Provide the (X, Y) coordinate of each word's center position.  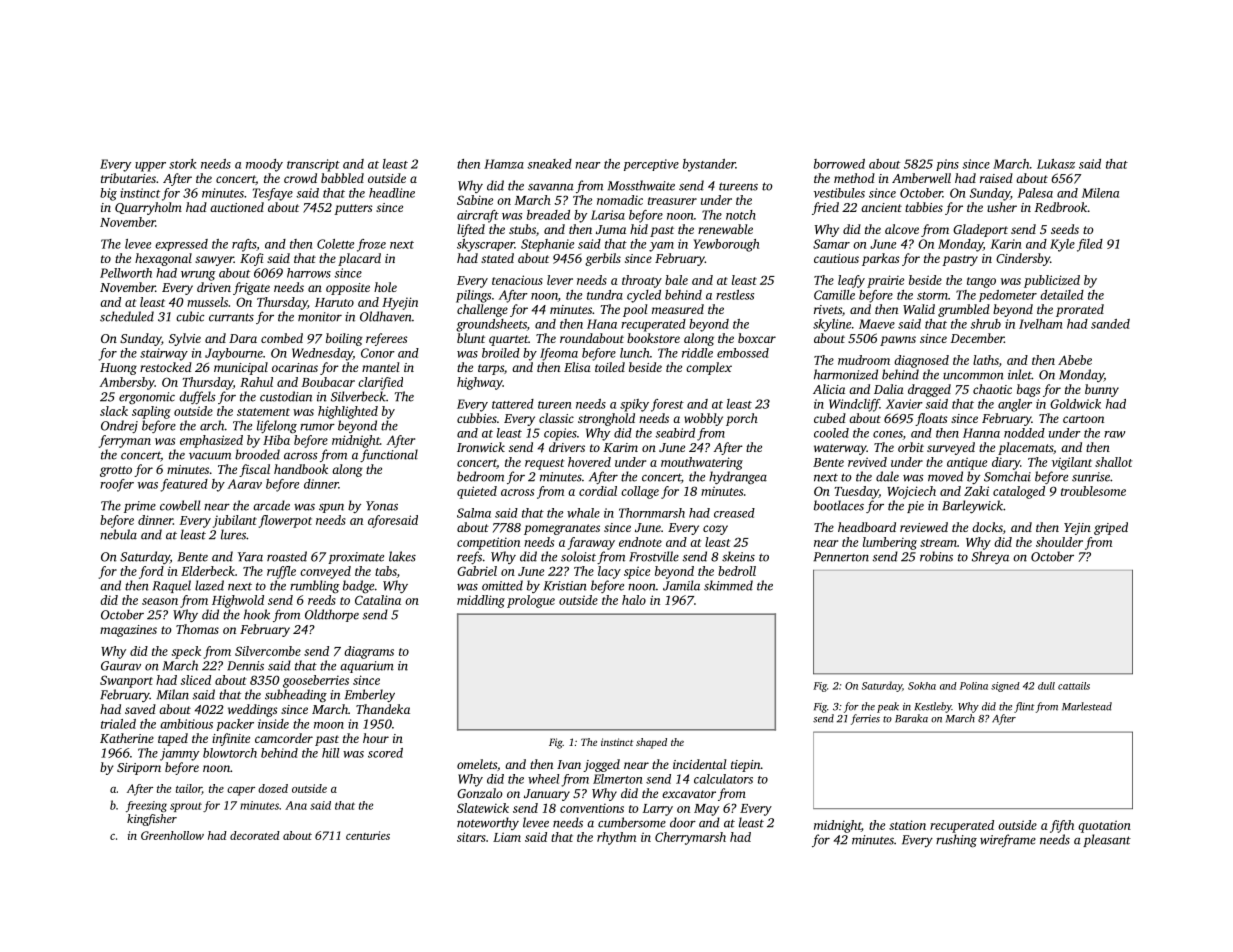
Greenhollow (172, 835)
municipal (241, 368)
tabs (386, 571)
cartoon (1083, 419)
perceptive (651, 165)
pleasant (1107, 840)
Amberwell (921, 178)
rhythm (616, 838)
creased (734, 513)
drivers (567, 447)
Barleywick (972, 506)
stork (182, 164)
